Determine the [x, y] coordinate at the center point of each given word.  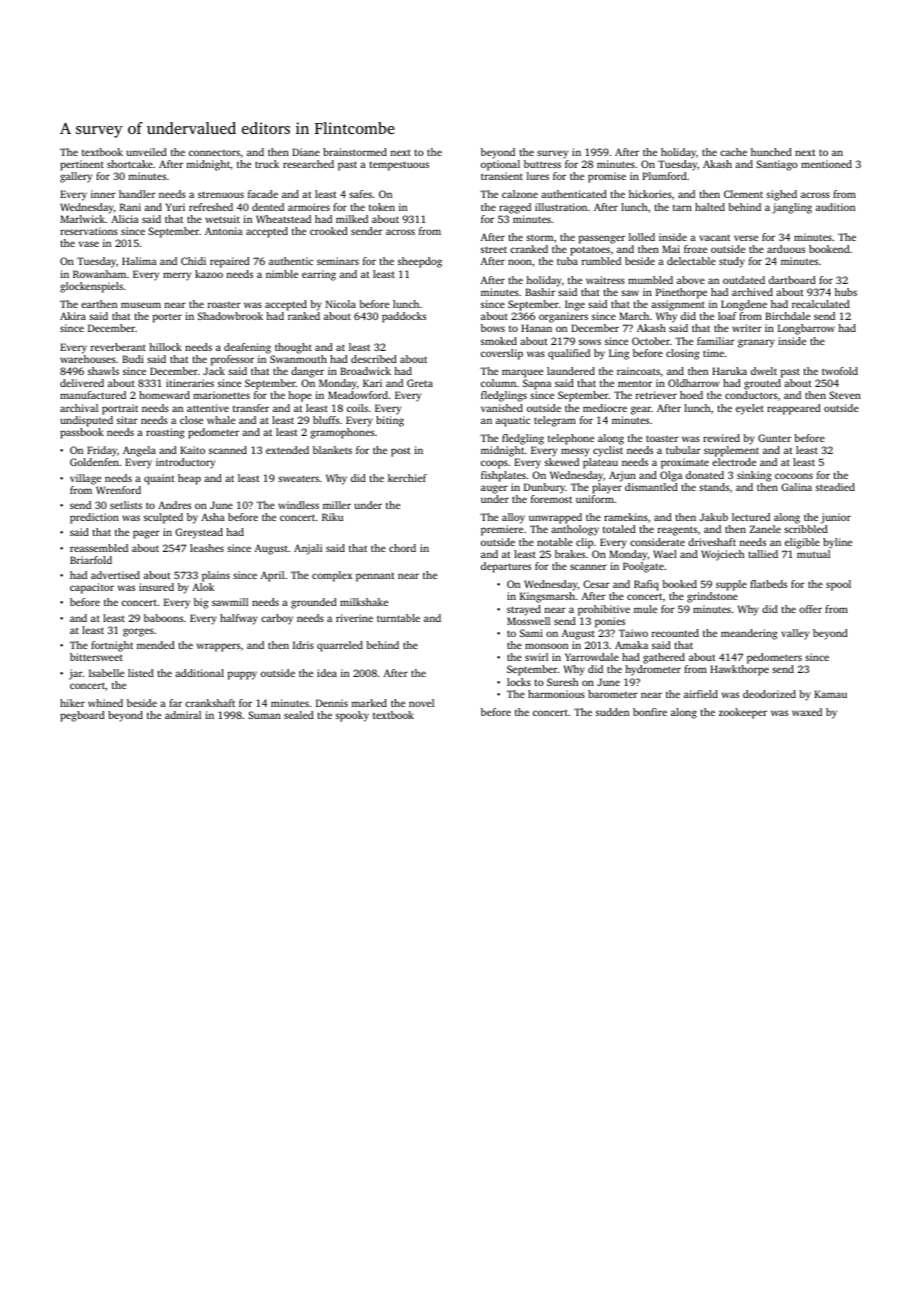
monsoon [546, 646]
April [272, 576]
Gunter [774, 438]
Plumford [664, 176]
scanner [588, 567]
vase [89, 244]
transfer [251, 408]
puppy [242, 675]
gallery [76, 177]
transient [502, 176]
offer [810, 609]
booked [679, 584]
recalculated [821, 304]
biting [390, 421]
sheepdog [420, 262]
